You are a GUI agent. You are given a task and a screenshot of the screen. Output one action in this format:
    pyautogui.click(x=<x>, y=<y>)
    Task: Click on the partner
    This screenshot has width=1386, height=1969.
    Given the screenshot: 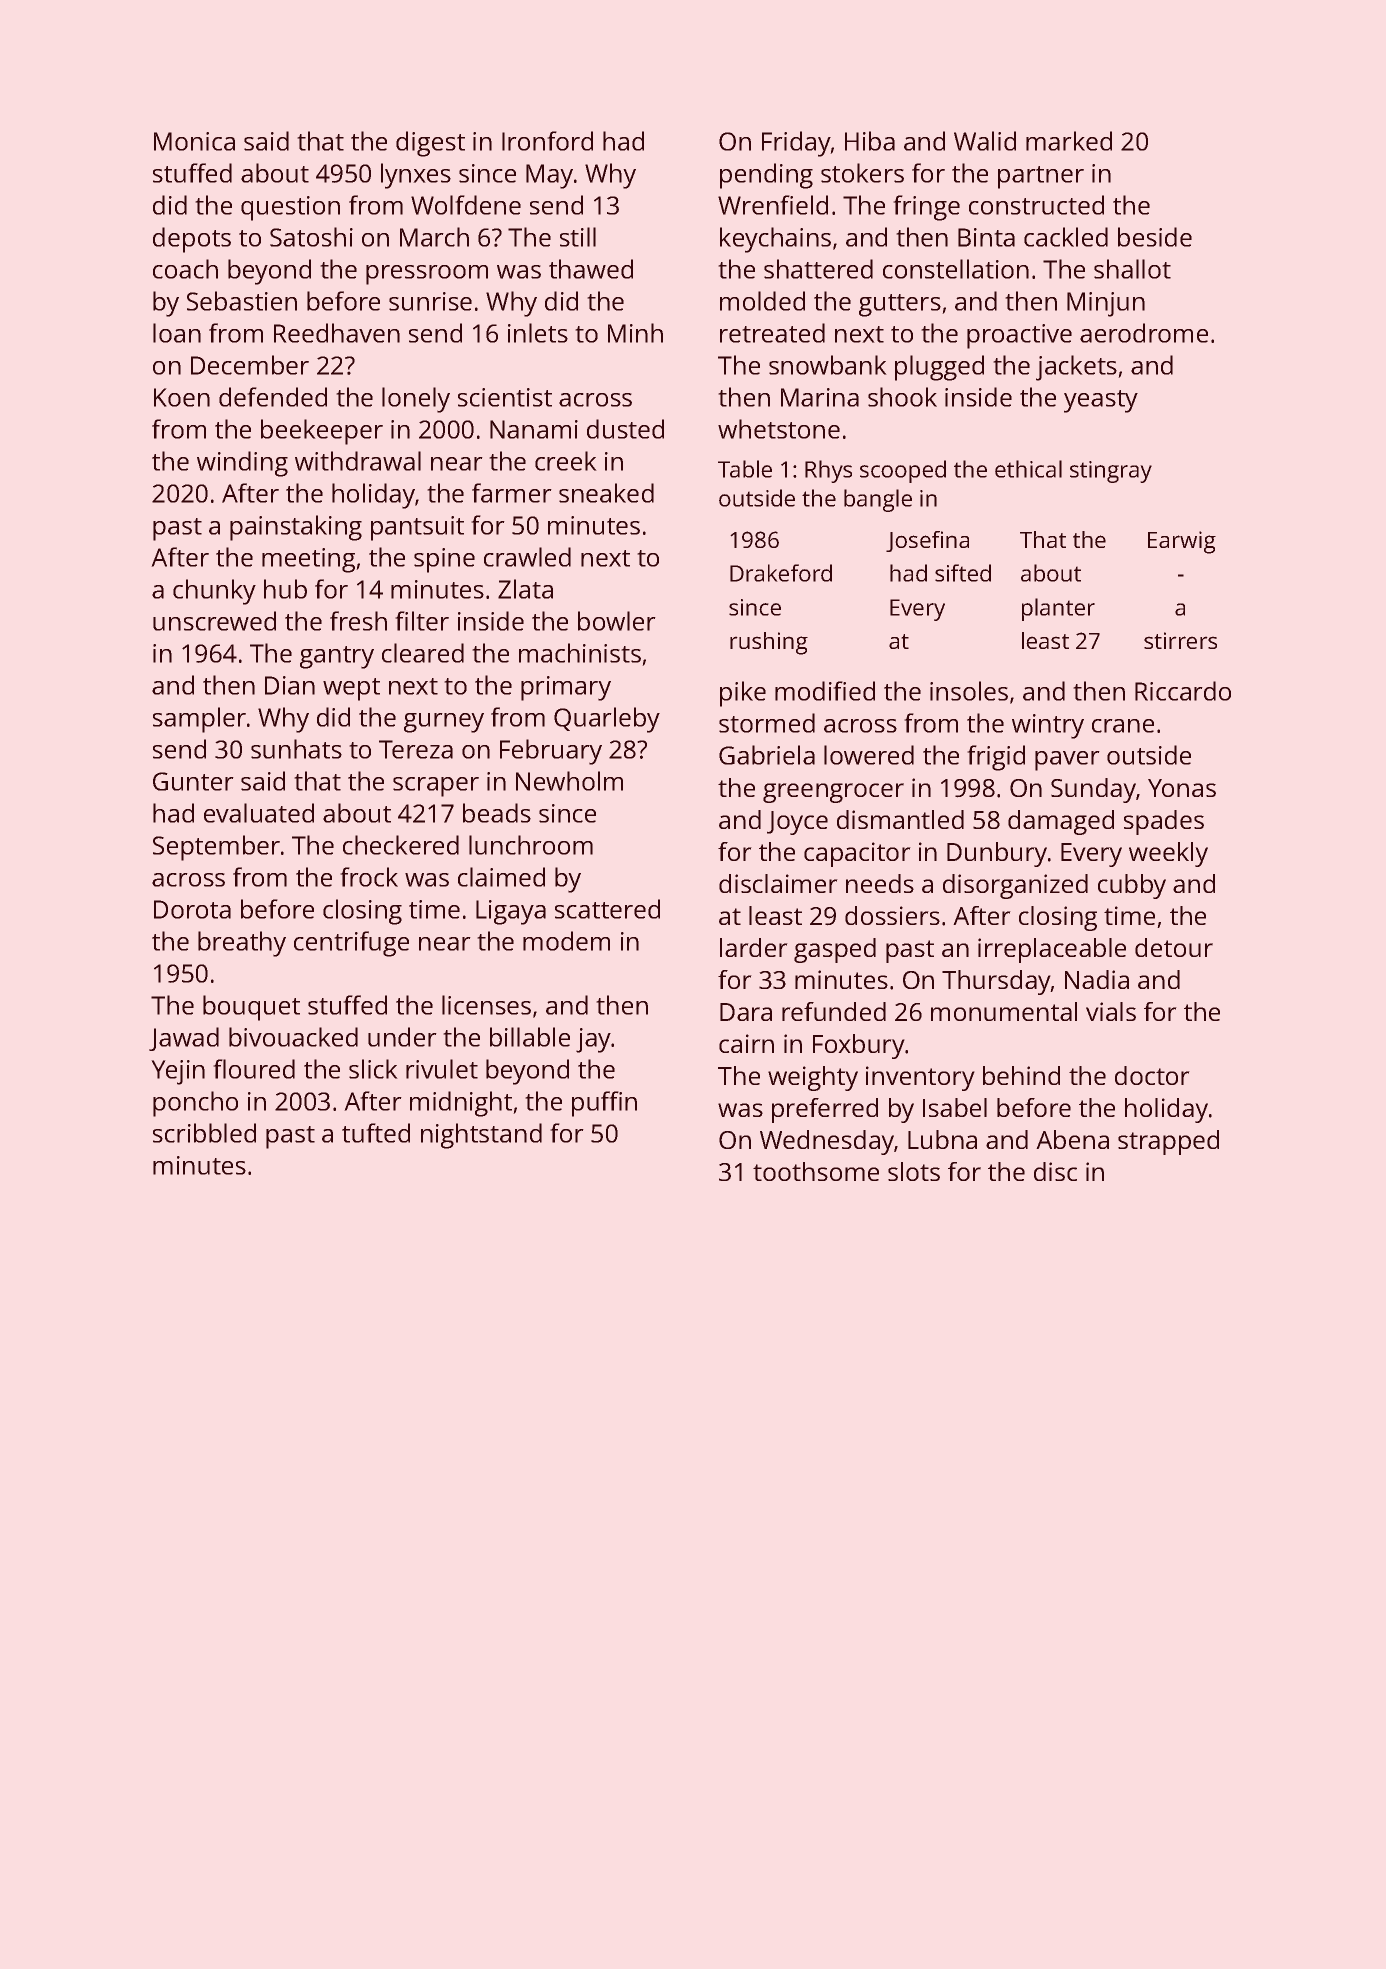 What is the action you would take?
    pyautogui.click(x=1041, y=177)
